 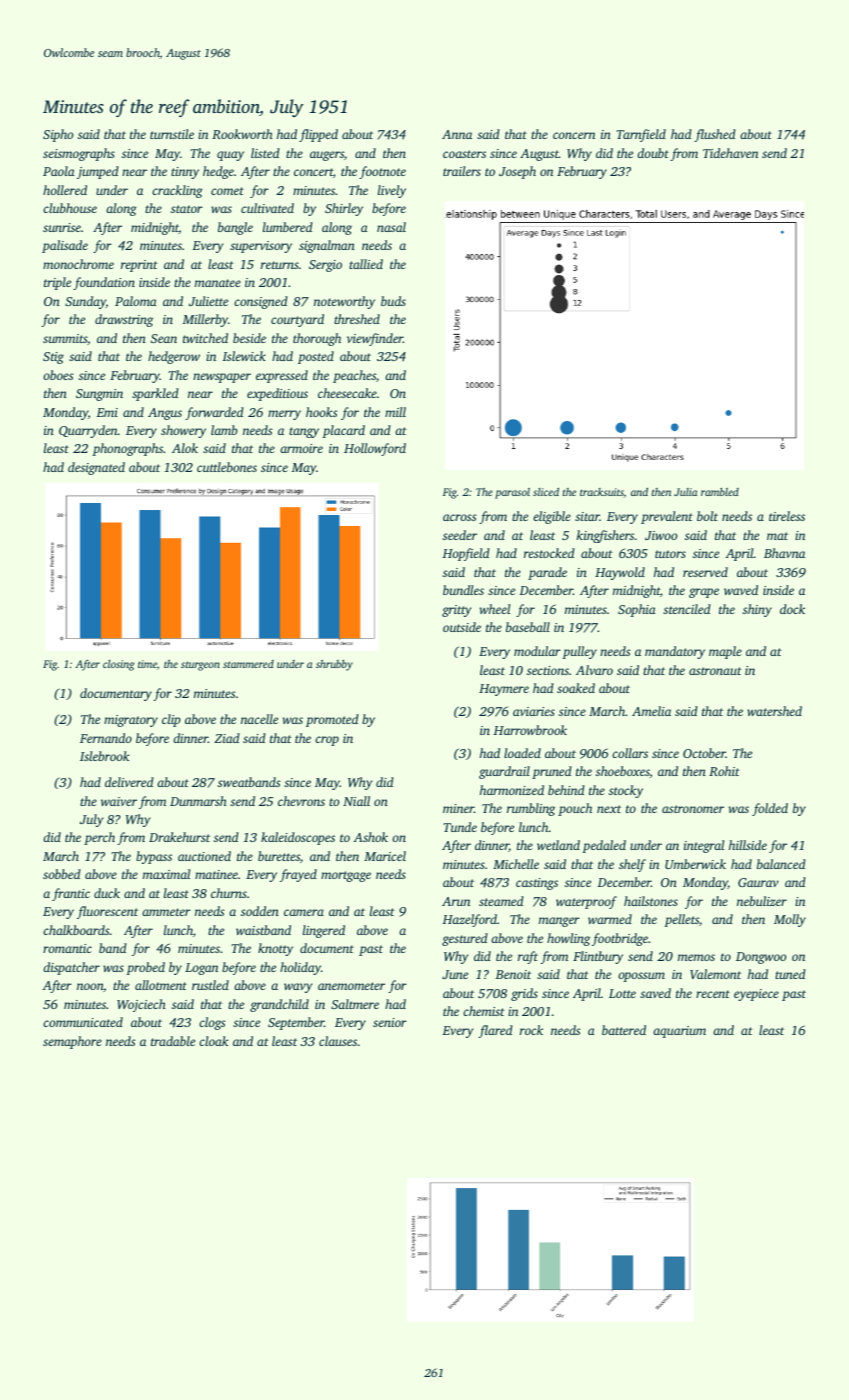 I want to click on Dongwoo, so click(x=761, y=958).
